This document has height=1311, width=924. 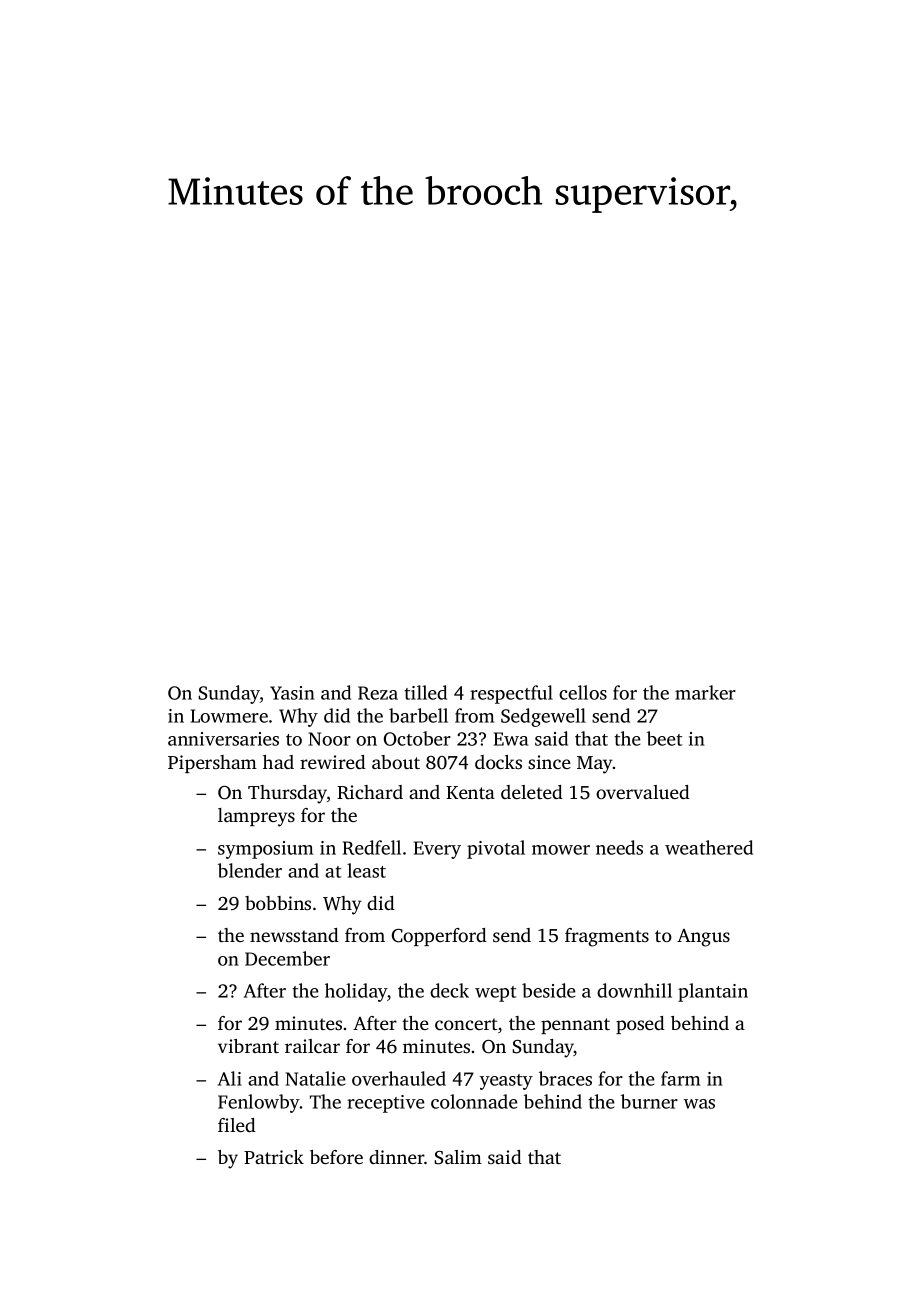 I want to click on was, so click(x=699, y=1104).
